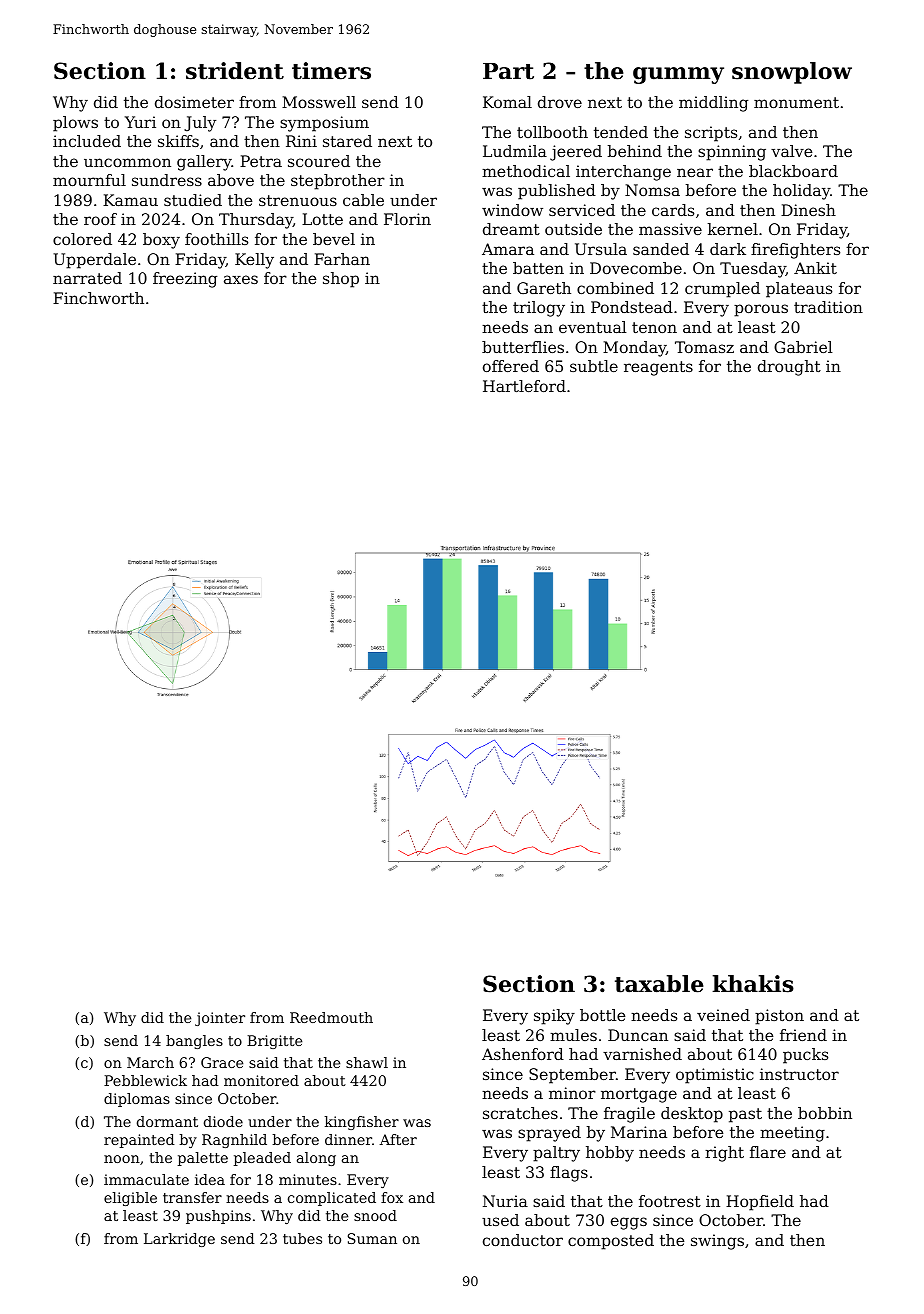  I want to click on drought, so click(789, 368).
